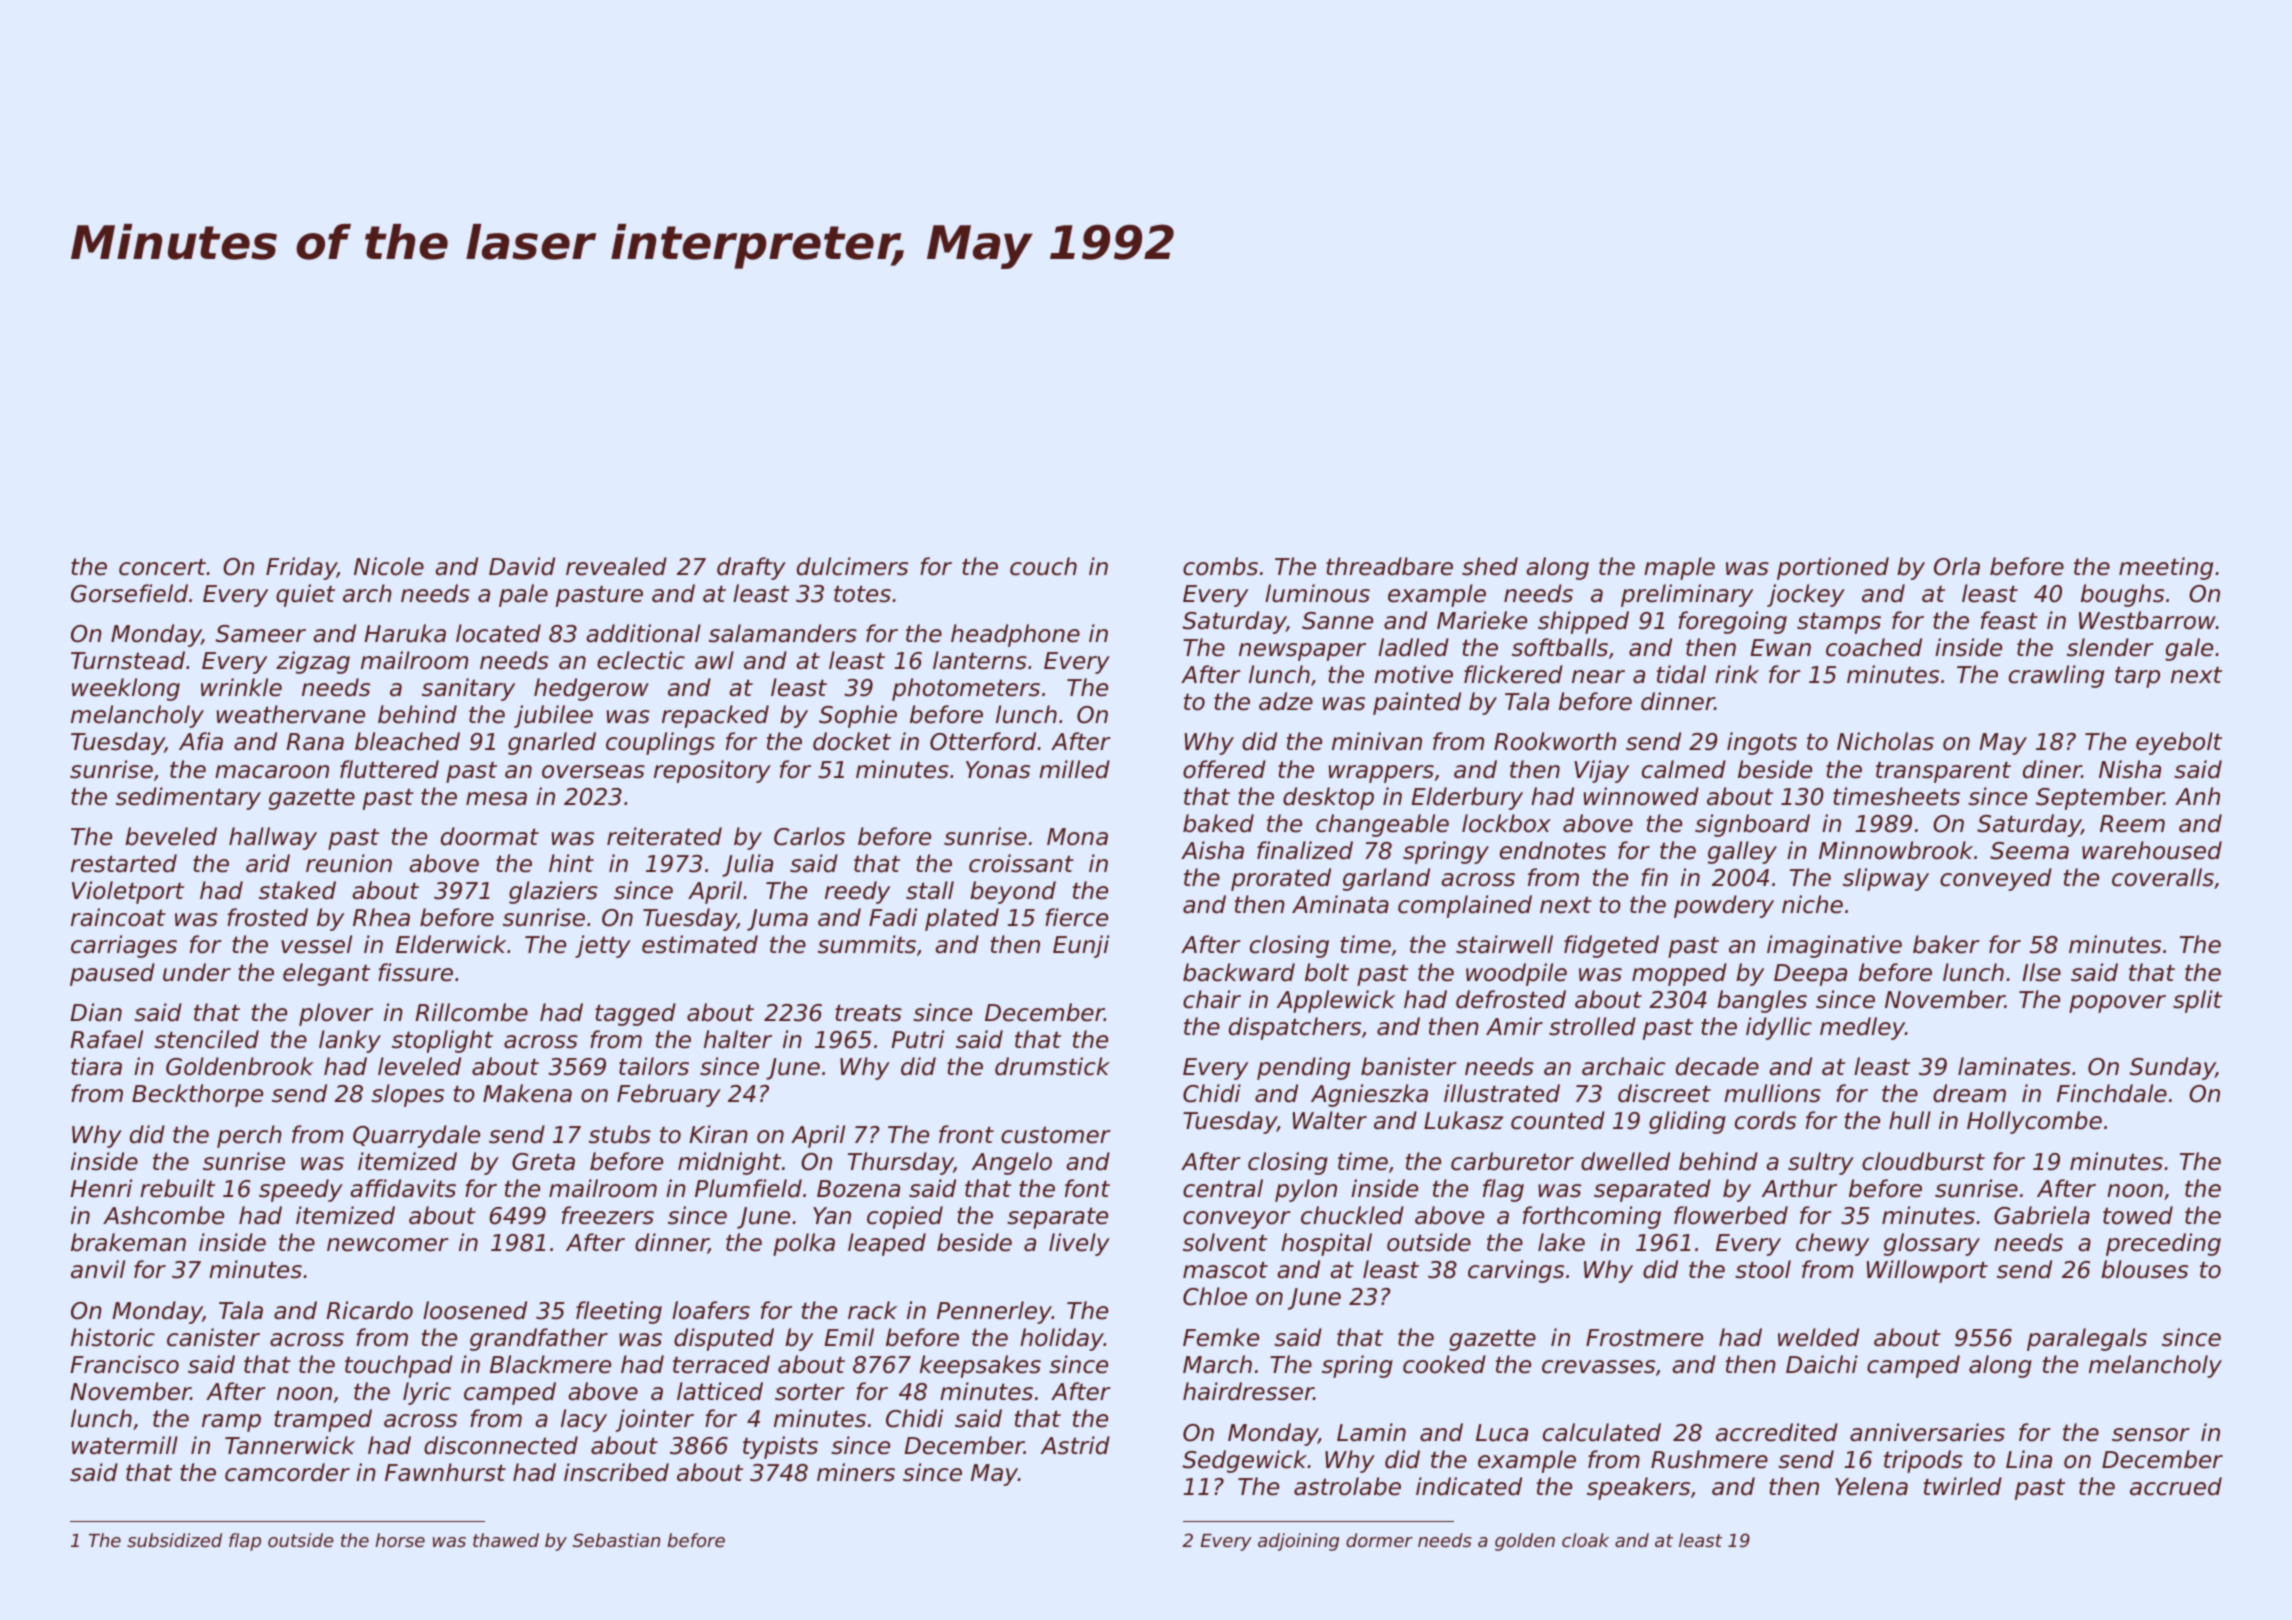  What do you see at coordinates (468, 689) in the document?
I see `sanitary` at bounding box center [468, 689].
